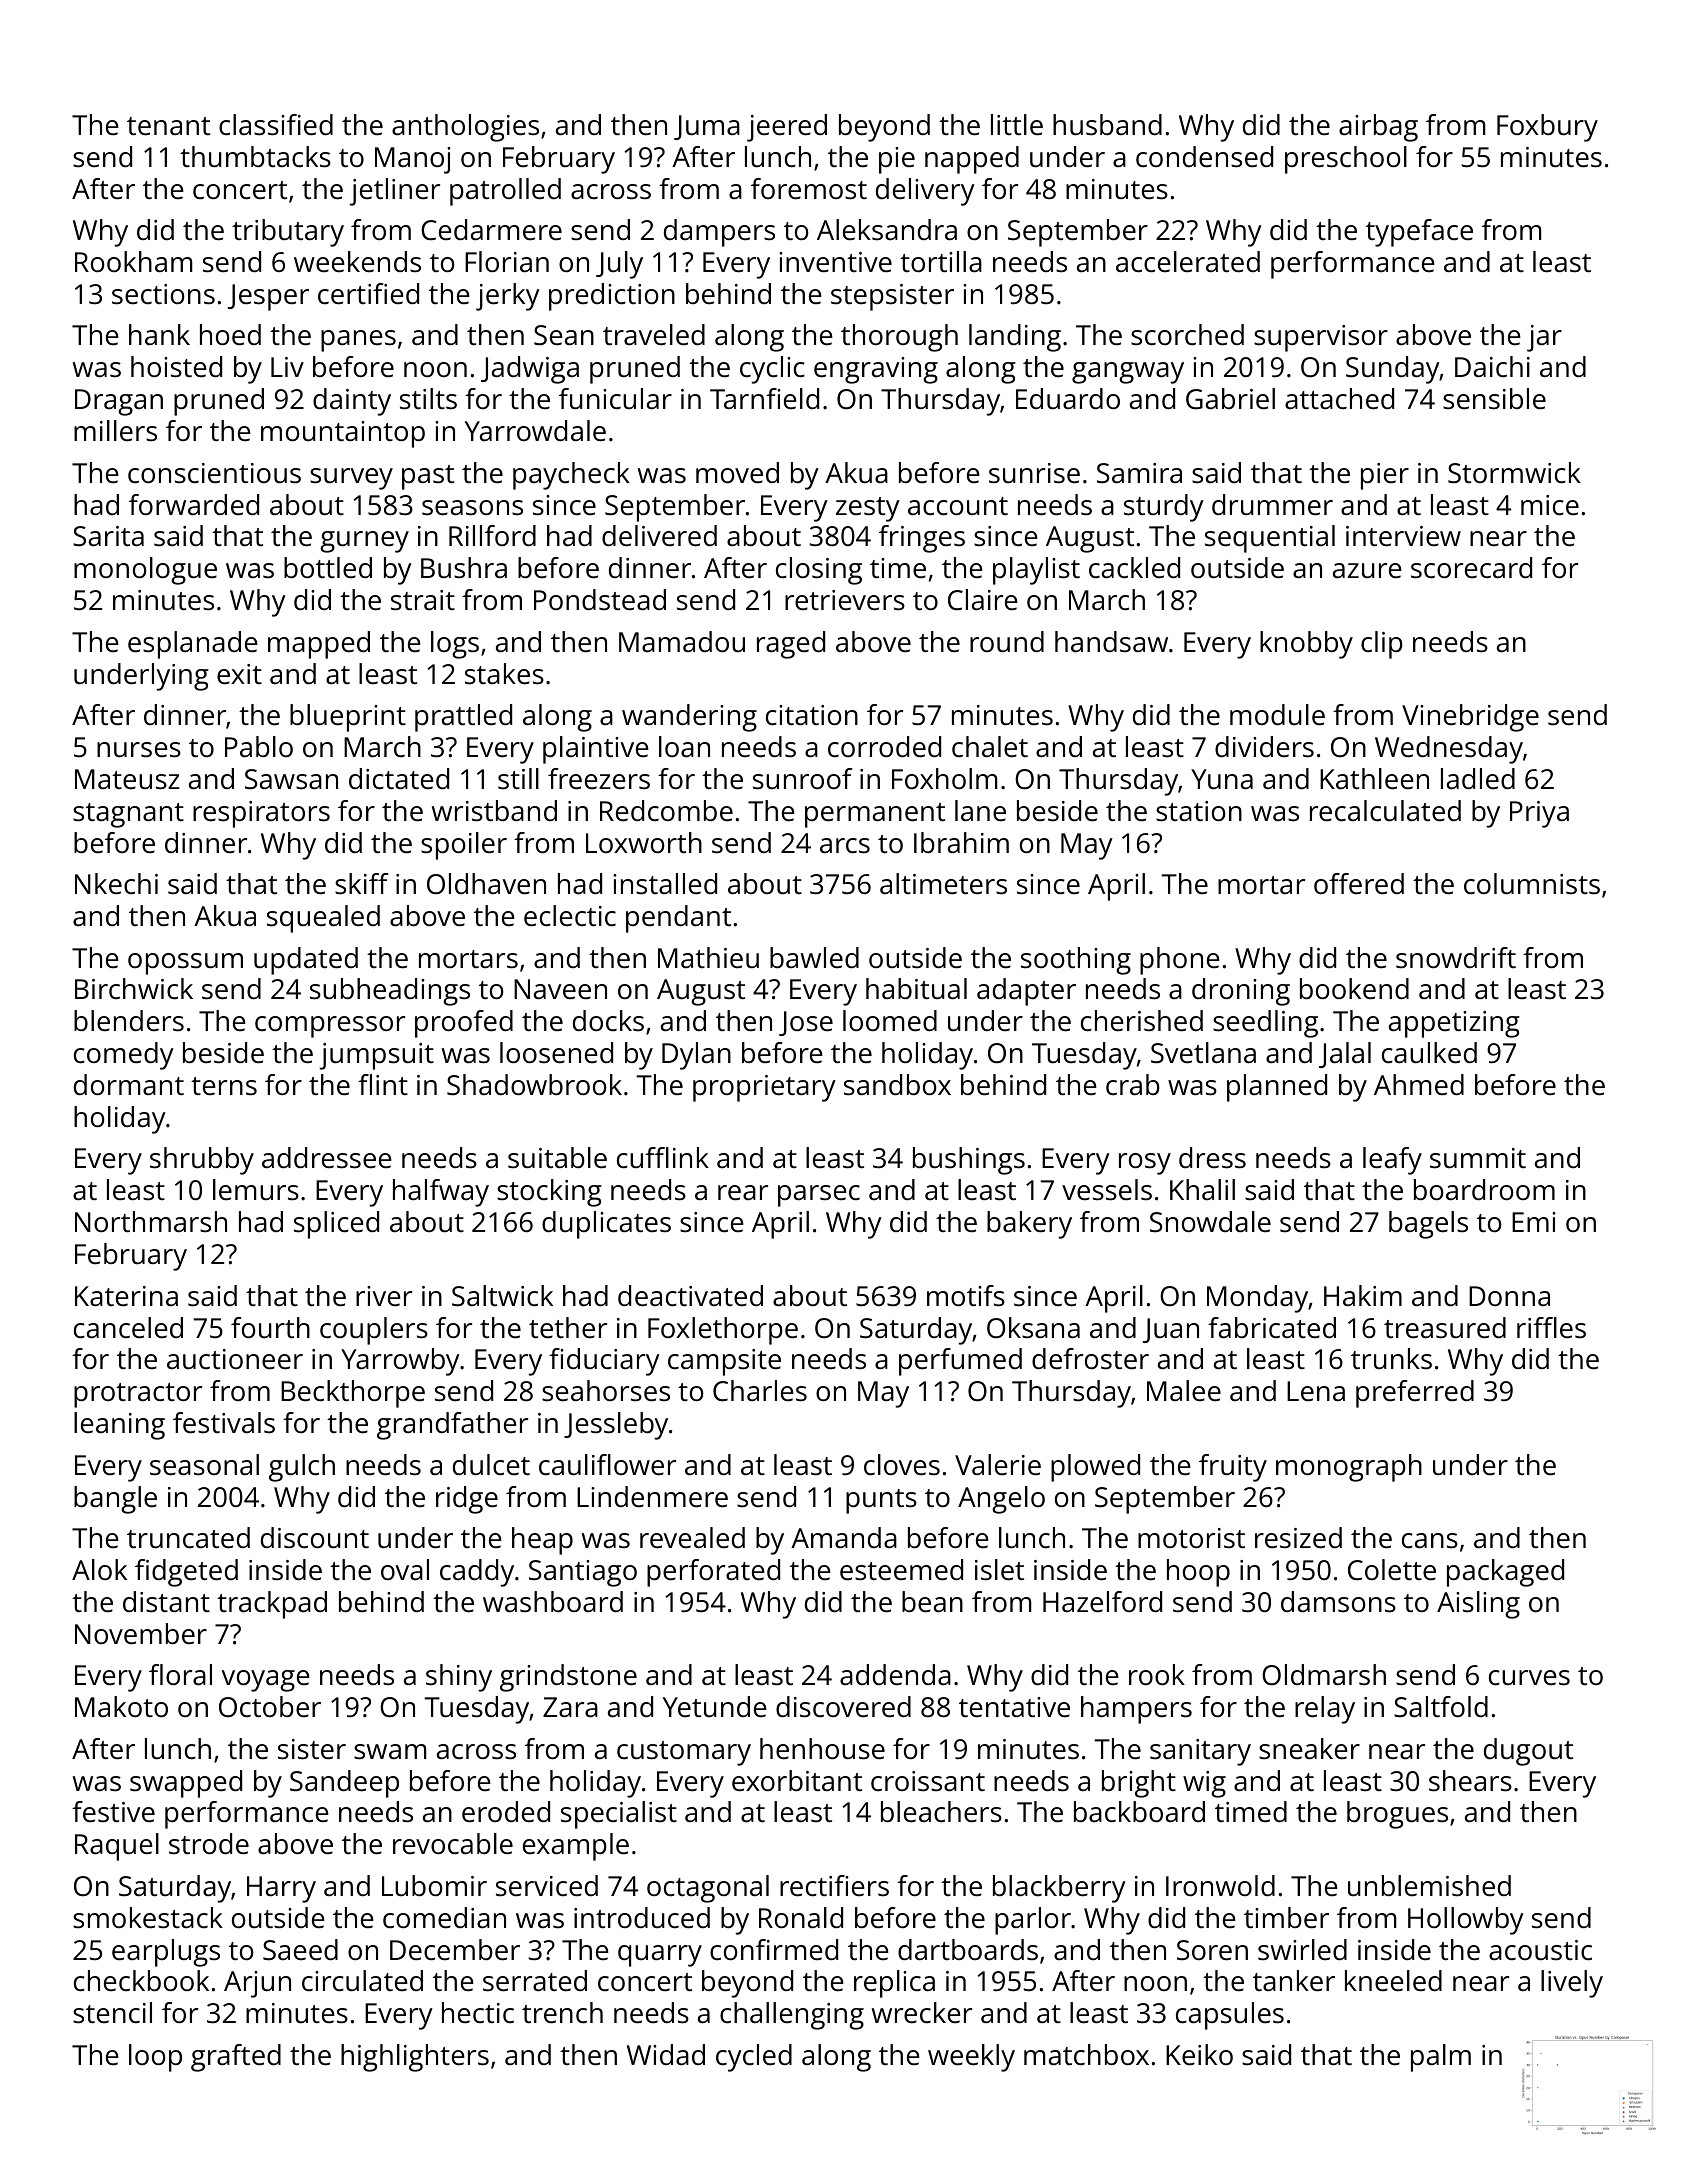  What do you see at coordinates (99, 1569) in the screenshot?
I see `Alok` at bounding box center [99, 1569].
